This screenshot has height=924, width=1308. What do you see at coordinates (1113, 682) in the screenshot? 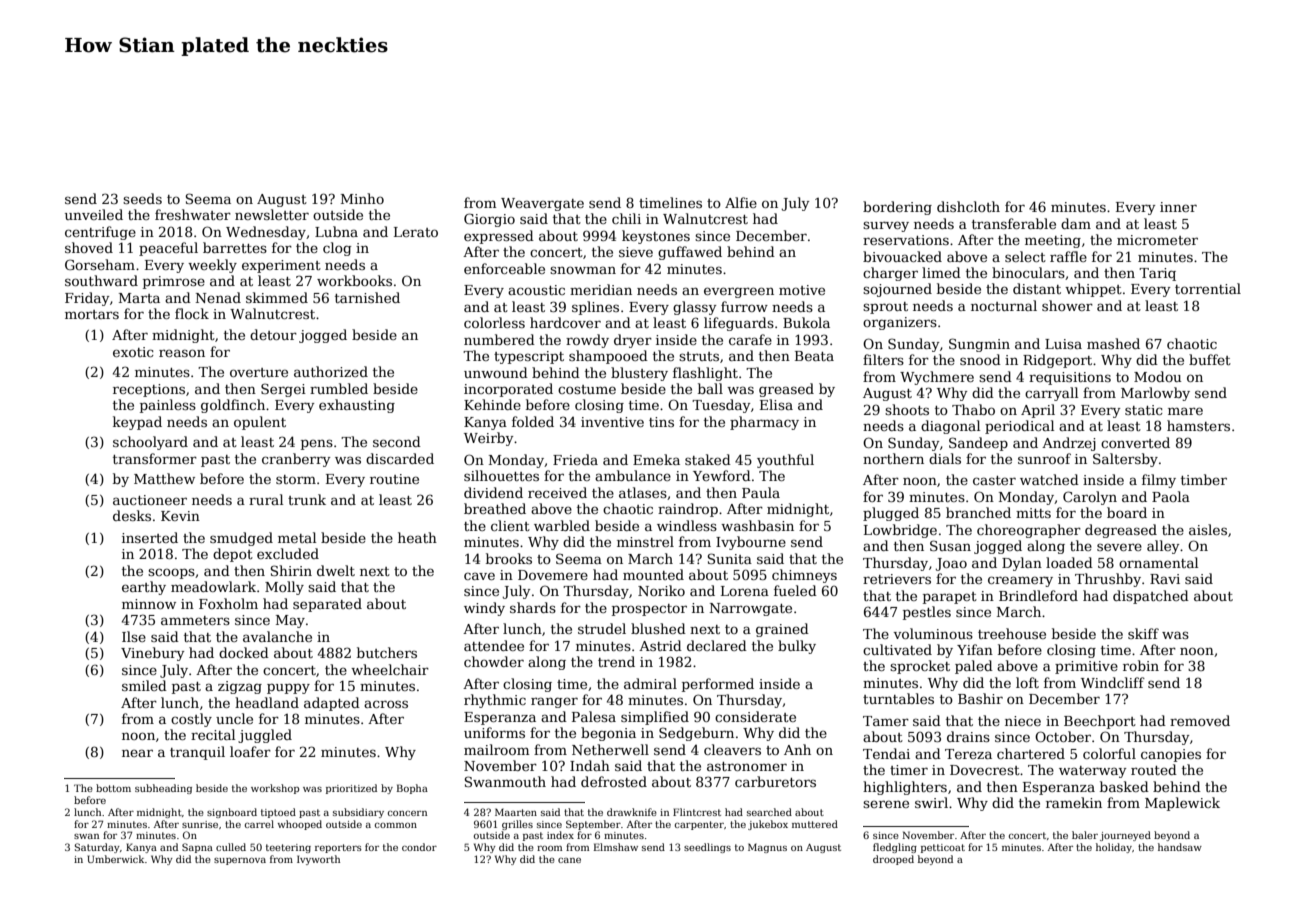
I see `Windcliff` at bounding box center [1113, 682].
